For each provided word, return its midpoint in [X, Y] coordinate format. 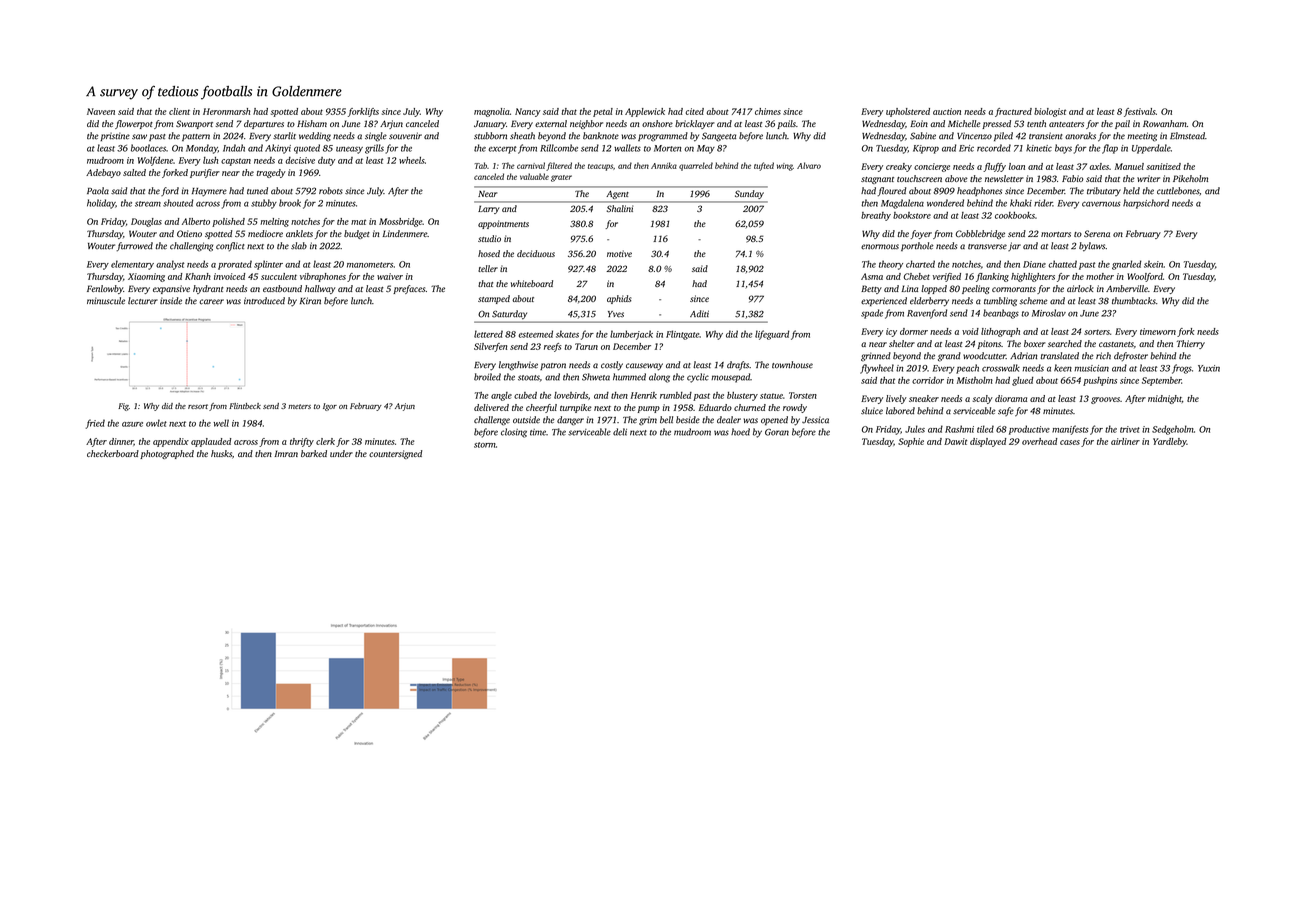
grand [949, 357]
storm [485, 445]
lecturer [143, 301]
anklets [299, 233]
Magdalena [902, 204]
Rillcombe [559, 148]
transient [1045, 136]
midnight [1165, 399]
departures [264, 124]
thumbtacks [1134, 301]
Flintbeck [245, 406]
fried [95, 424]
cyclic [698, 378]
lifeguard [772, 335]
